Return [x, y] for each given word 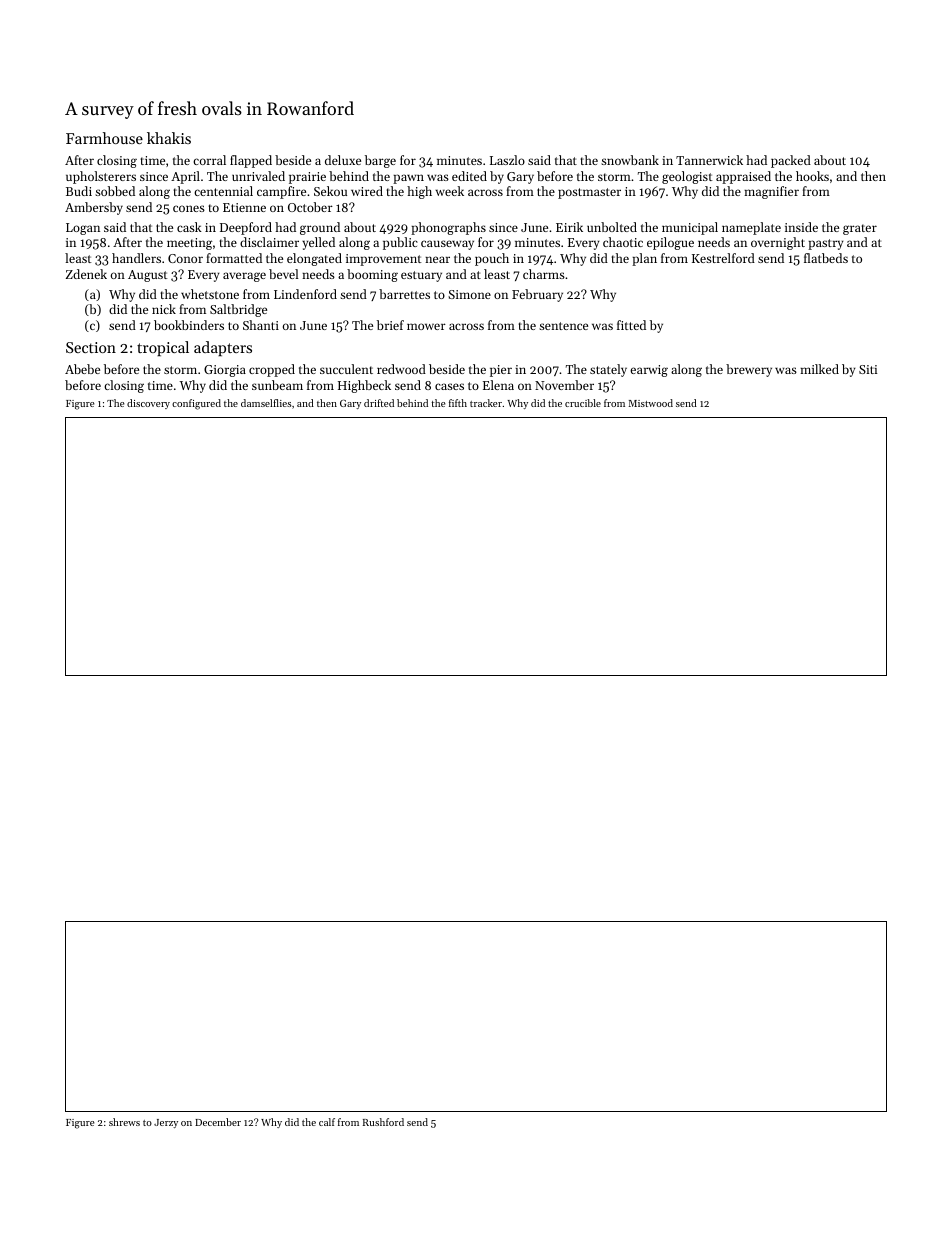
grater [860, 229]
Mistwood [651, 403]
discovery [148, 404]
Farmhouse [104, 138]
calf [327, 1122]
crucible [583, 403]
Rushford [383, 1122]
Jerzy [166, 1123]
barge [380, 161]
